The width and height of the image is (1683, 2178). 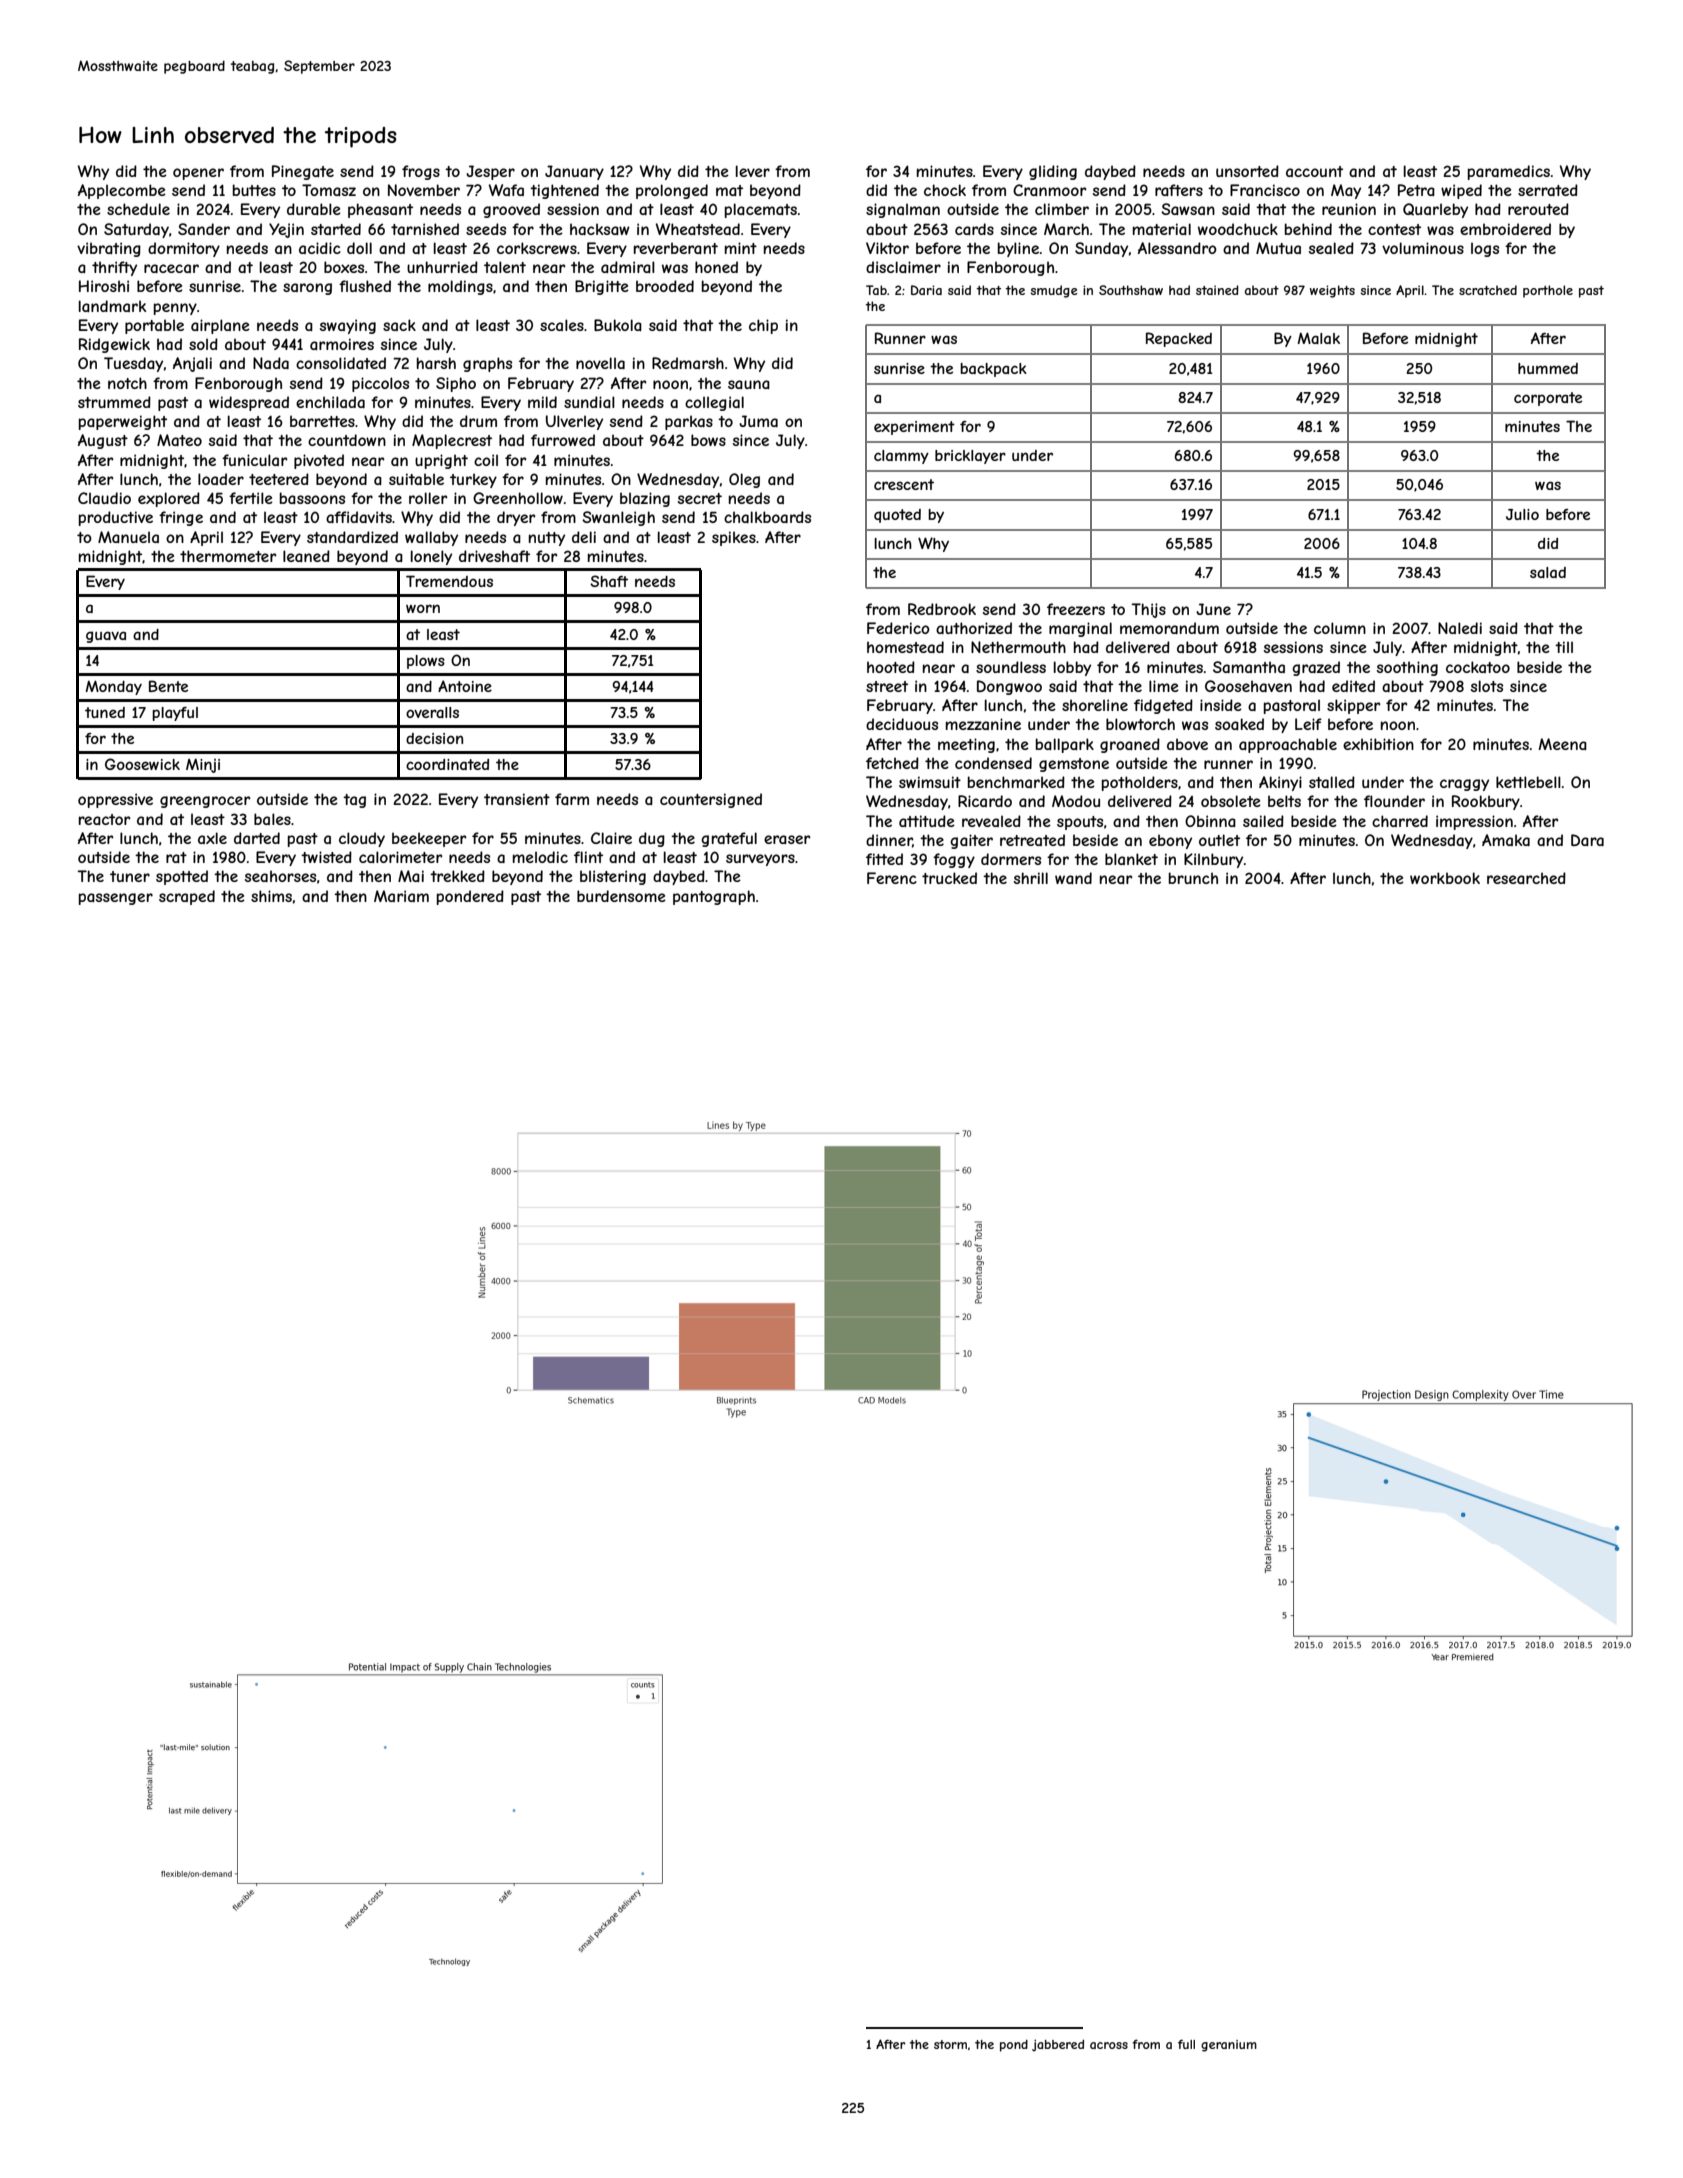 What do you see at coordinates (950, 2044) in the image?
I see `storm` at bounding box center [950, 2044].
